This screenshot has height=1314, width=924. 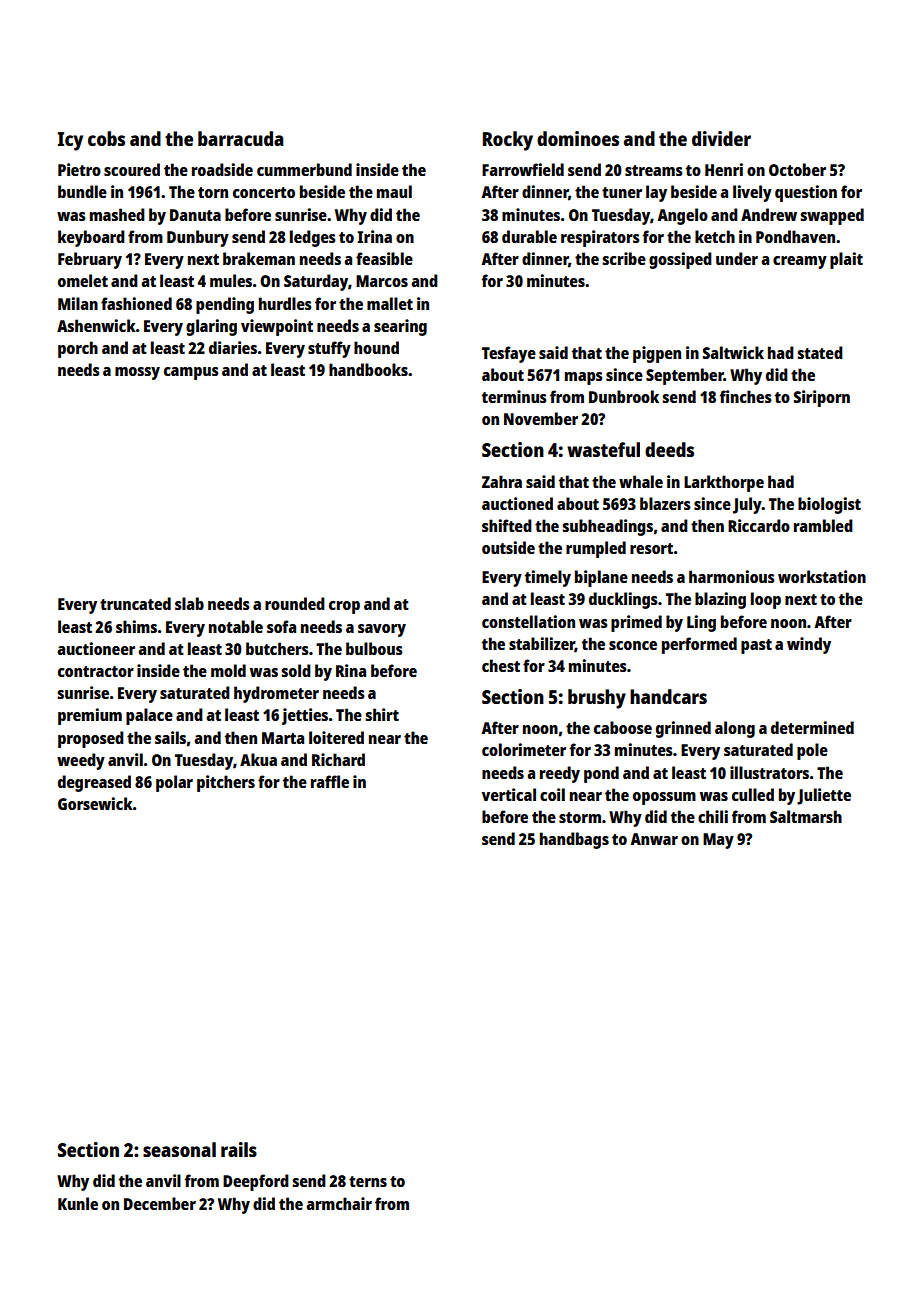 I want to click on mossy, so click(x=137, y=373).
